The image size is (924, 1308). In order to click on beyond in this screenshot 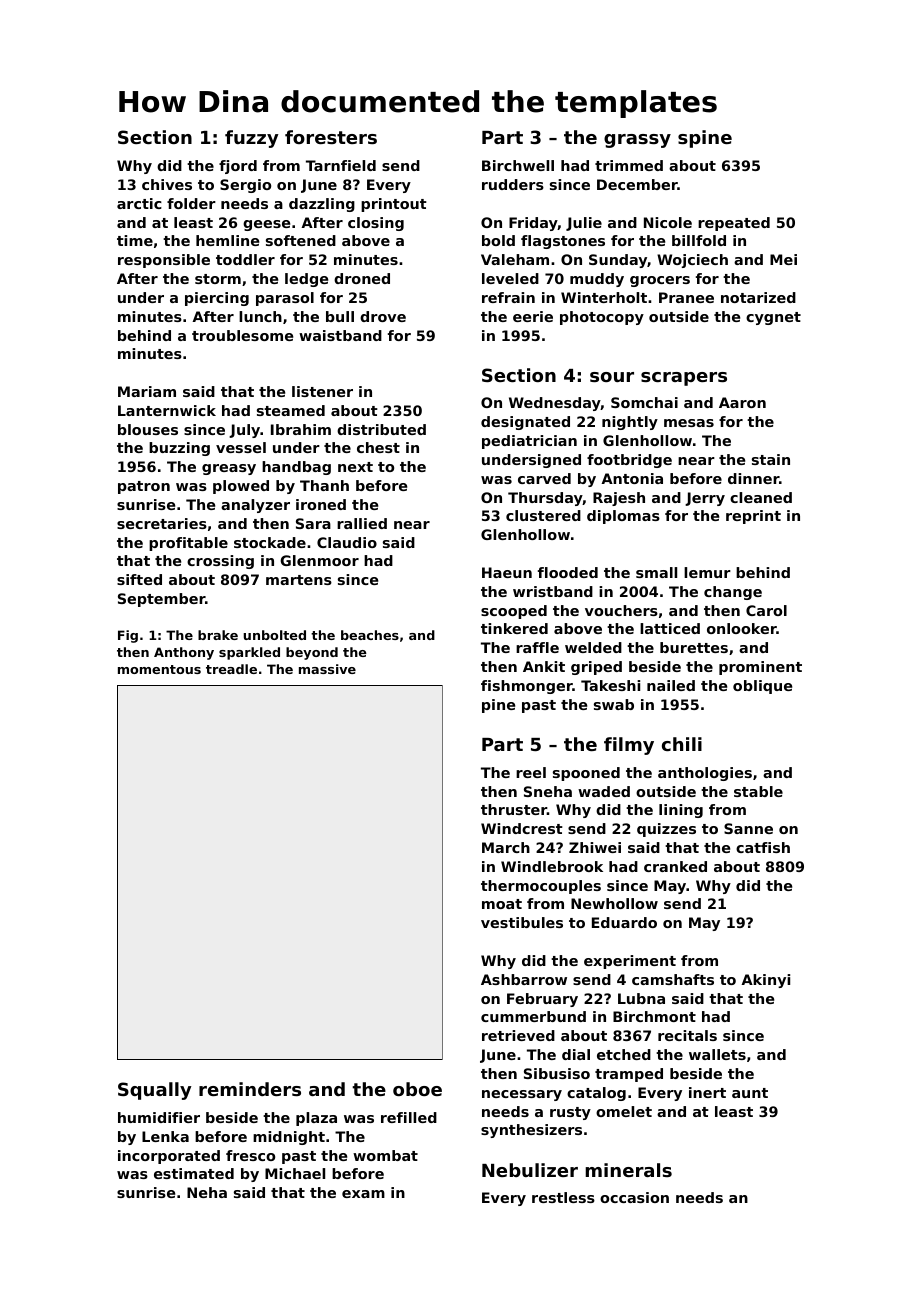, I will do `click(312, 653)`.
